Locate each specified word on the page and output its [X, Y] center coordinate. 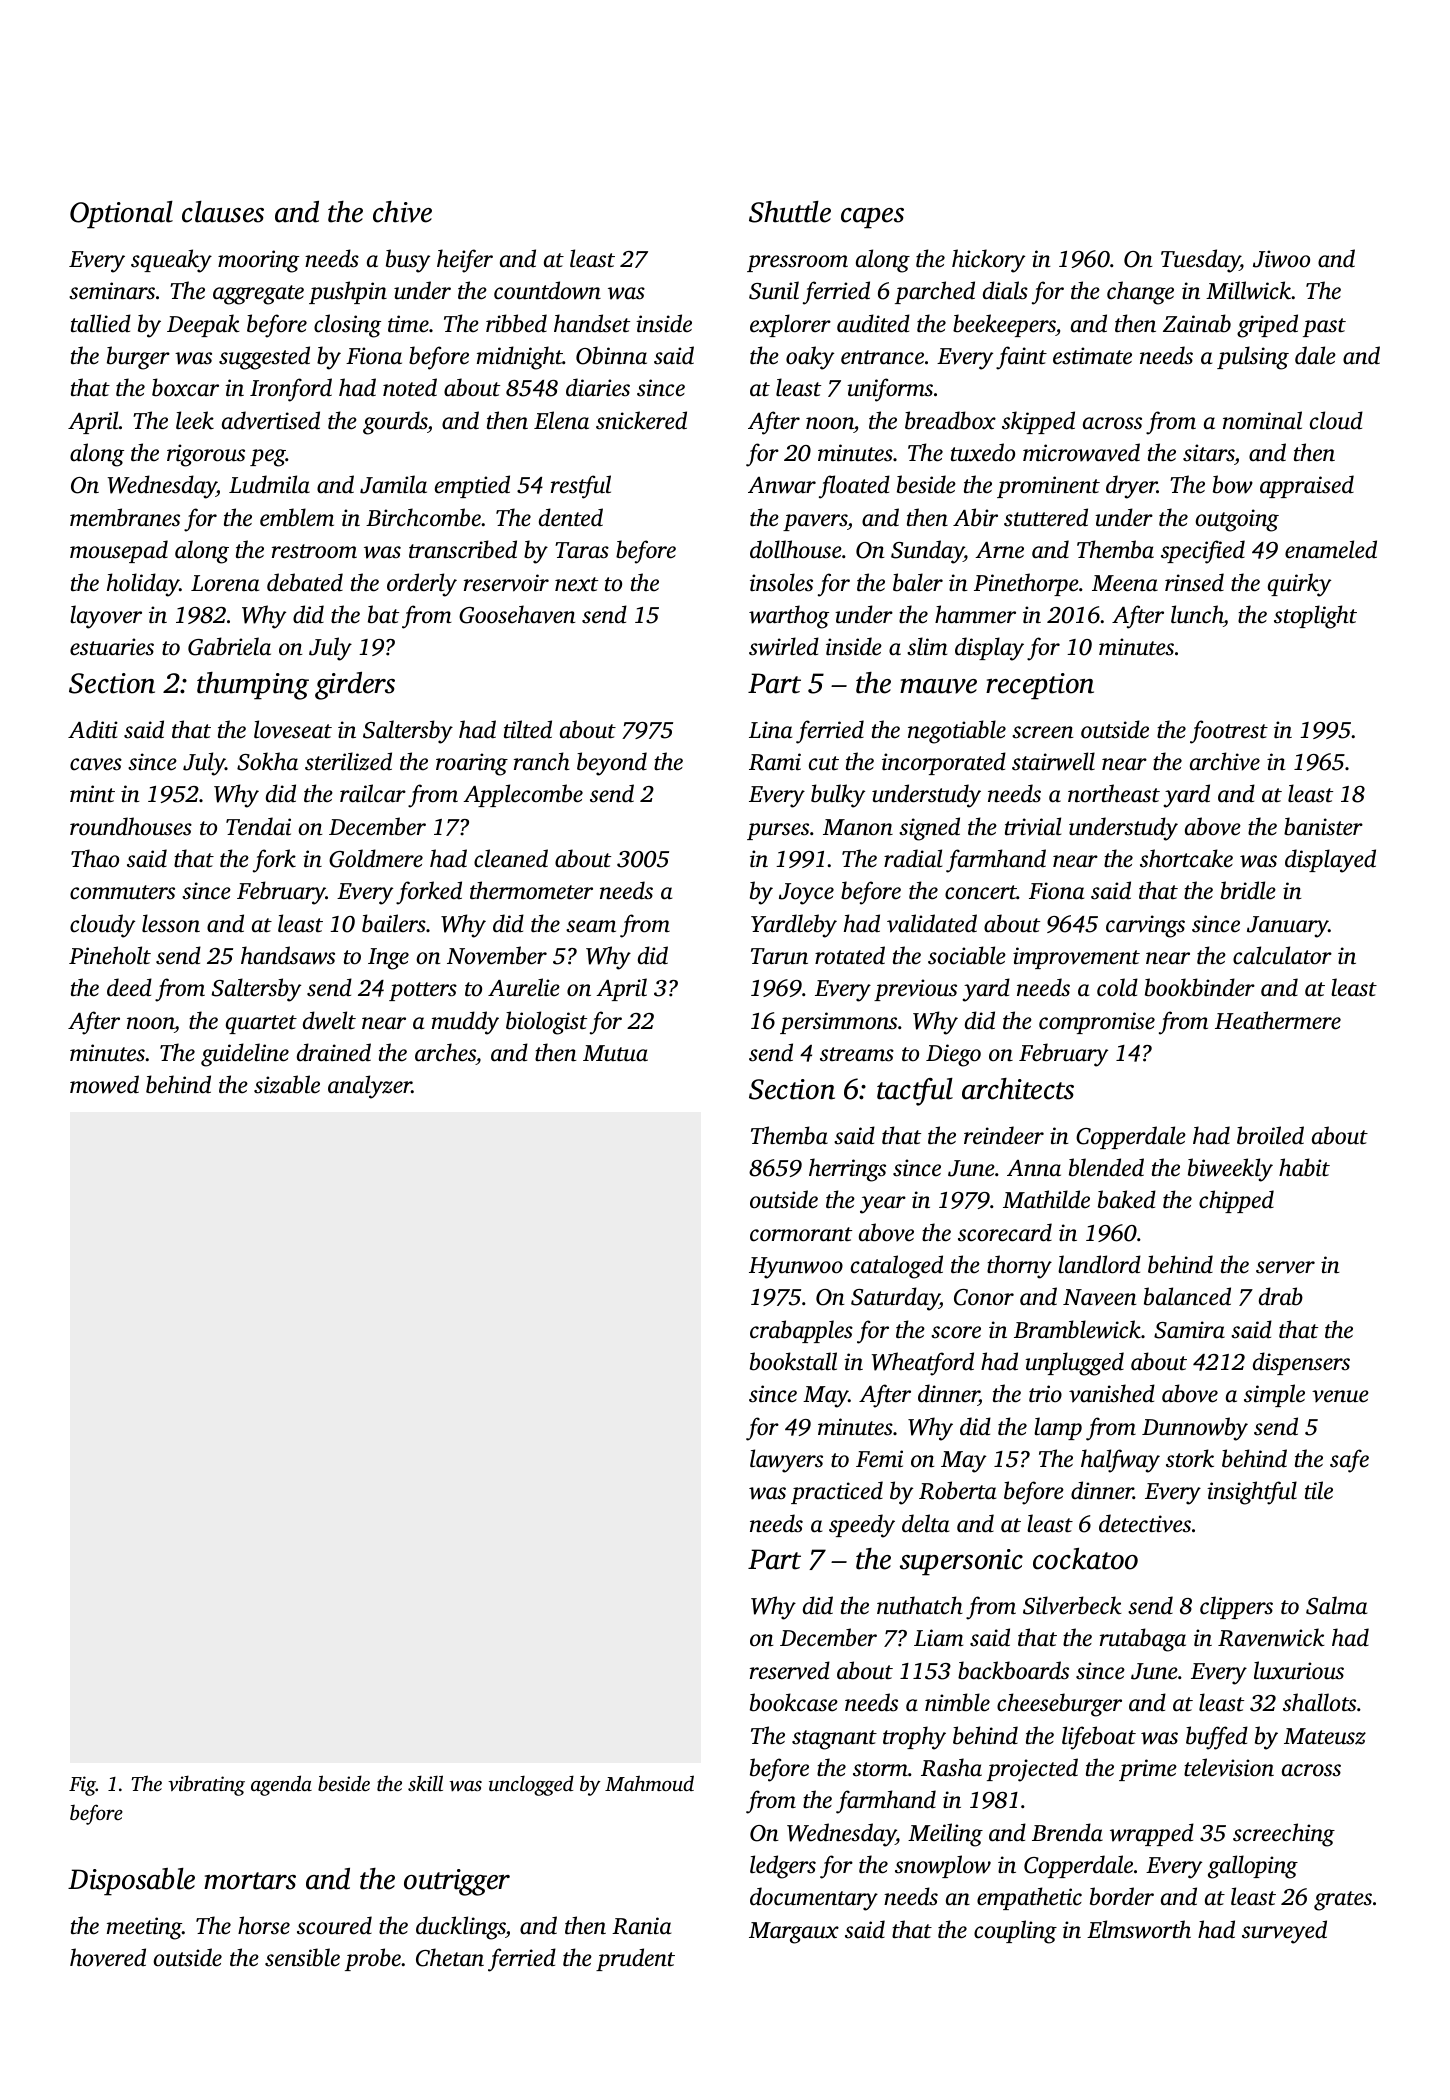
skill [425, 1783]
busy [408, 261]
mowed [104, 1084]
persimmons [838, 1023]
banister [1323, 826]
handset [592, 323]
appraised [1307, 486]
